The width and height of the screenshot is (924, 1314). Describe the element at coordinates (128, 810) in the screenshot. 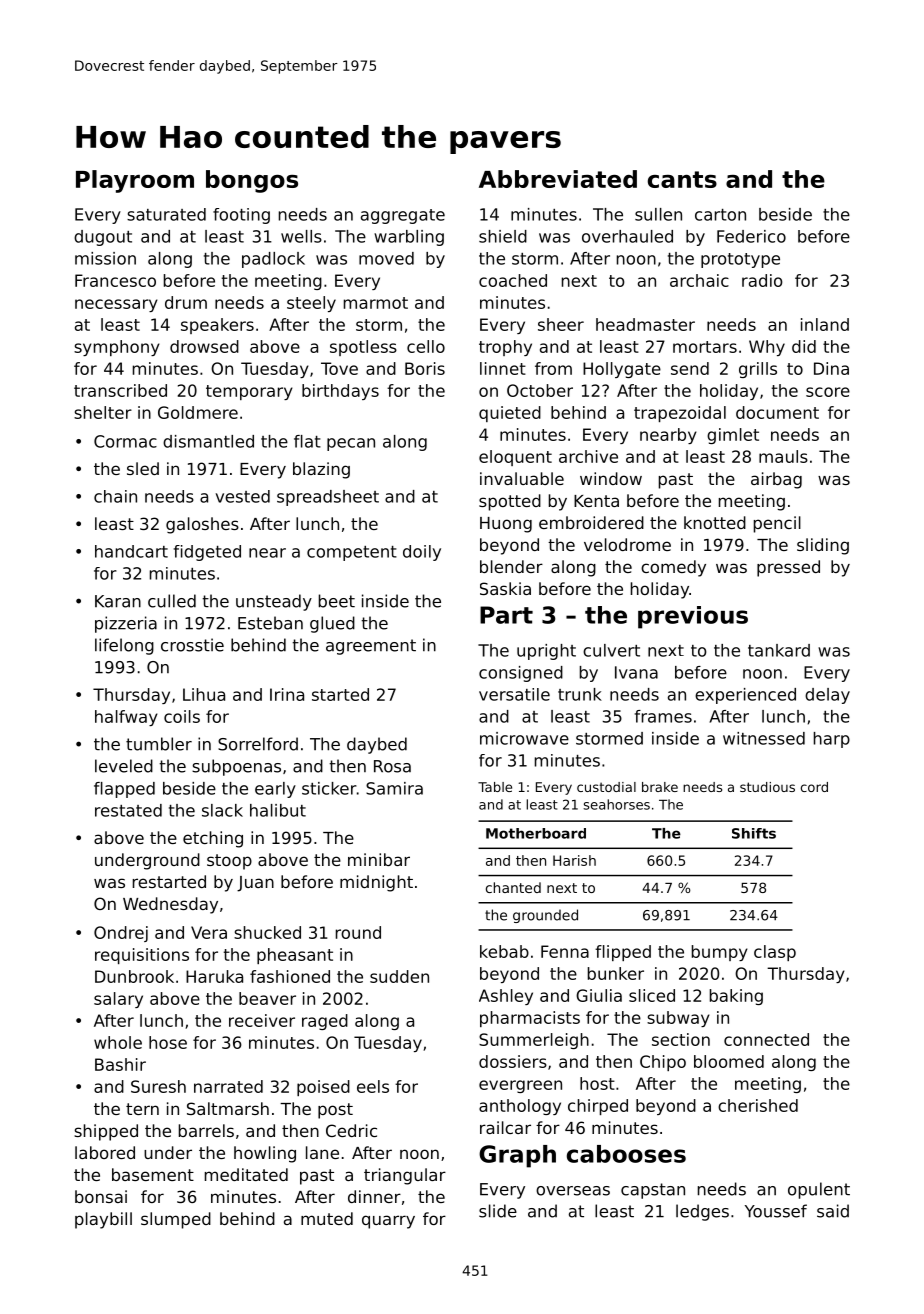

I see `restated` at that location.
